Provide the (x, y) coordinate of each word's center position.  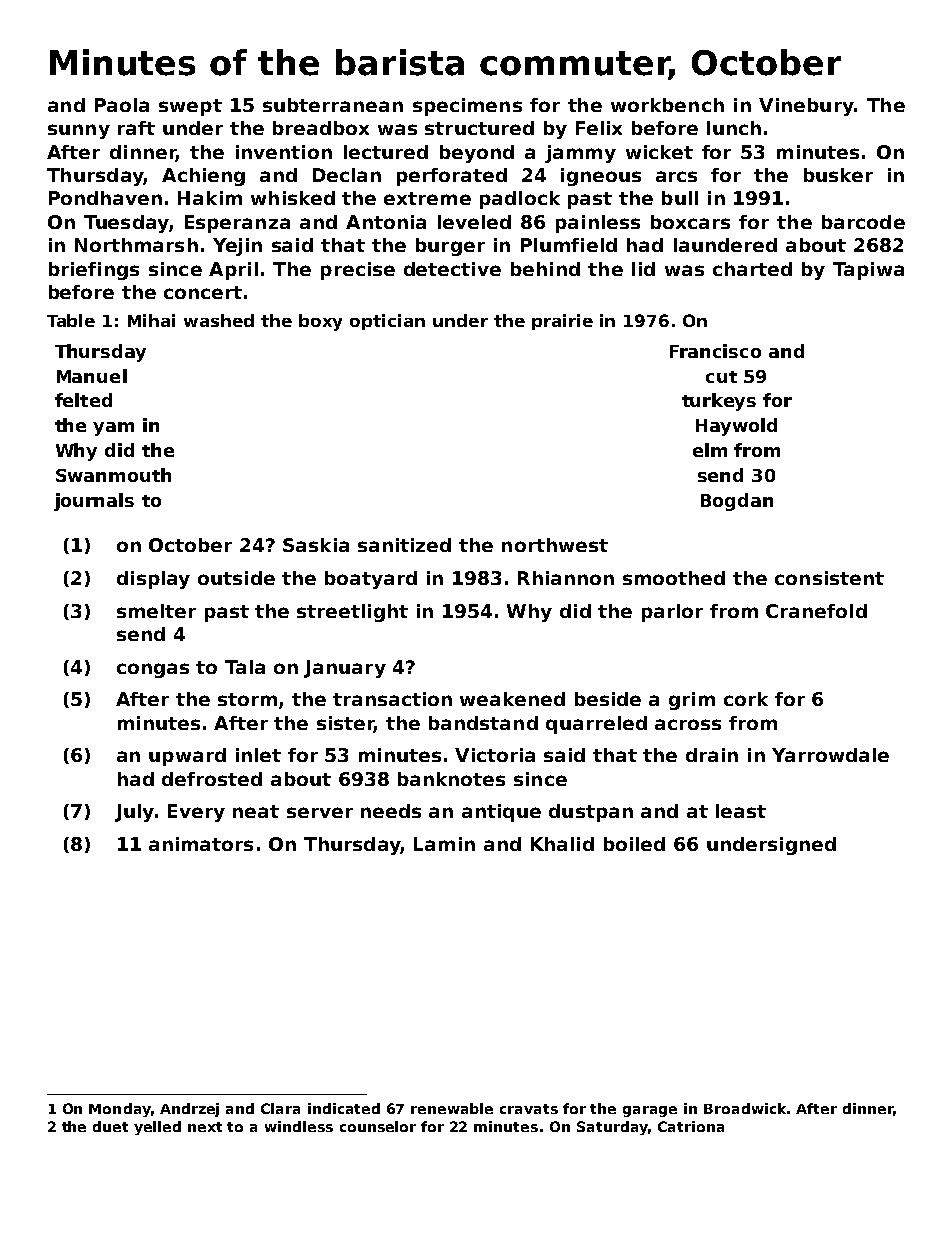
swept (190, 107)
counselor (378, 1126)
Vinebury (806, 107)
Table (71, 320)
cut (721, 377)
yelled (157, 1128)
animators (201, 844)
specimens (467, 107)
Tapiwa (868, 271)
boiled (634, 844)
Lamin (444, 844)
